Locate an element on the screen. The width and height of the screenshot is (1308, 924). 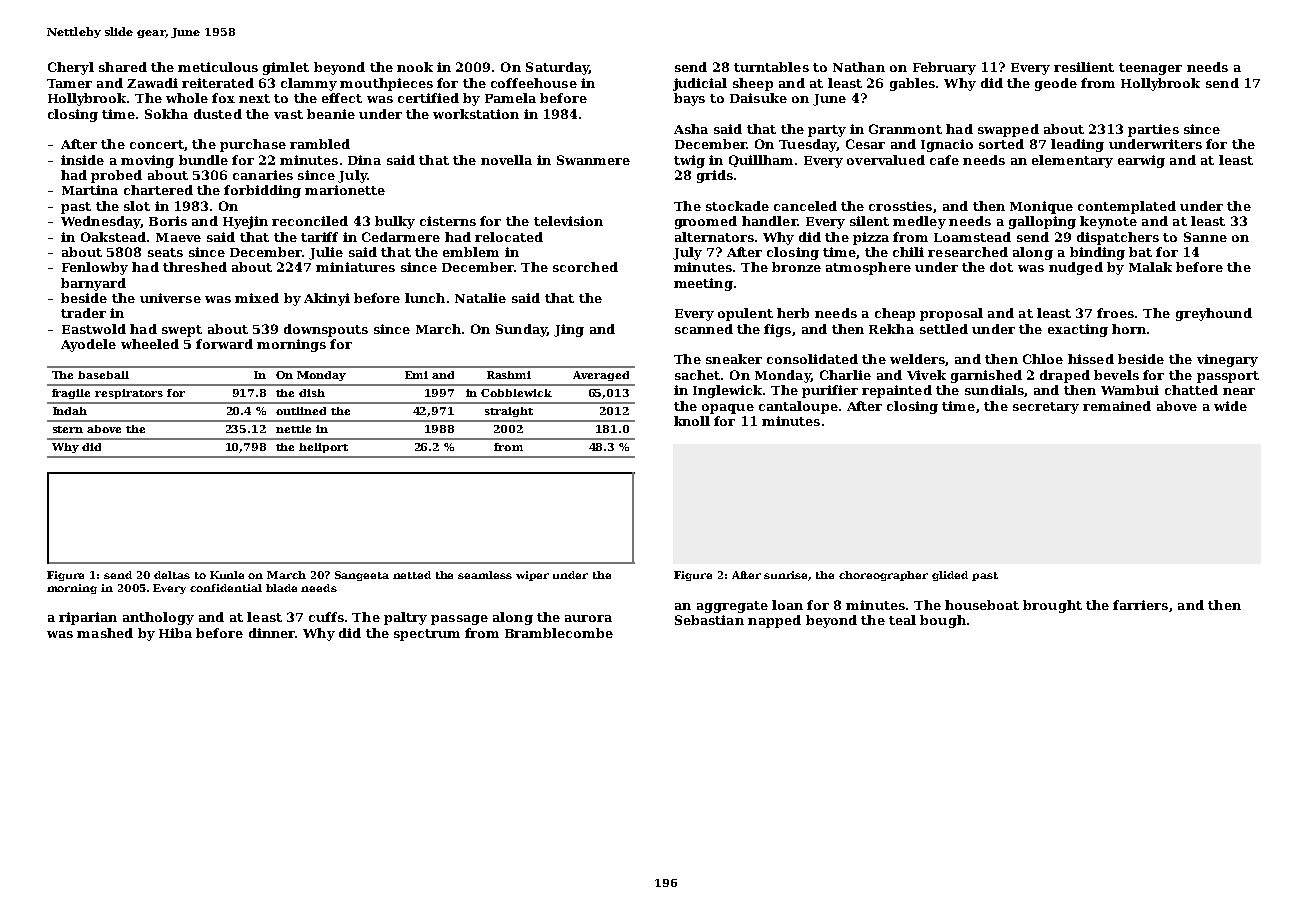
meticulous is located at coordinates (218, 67).
